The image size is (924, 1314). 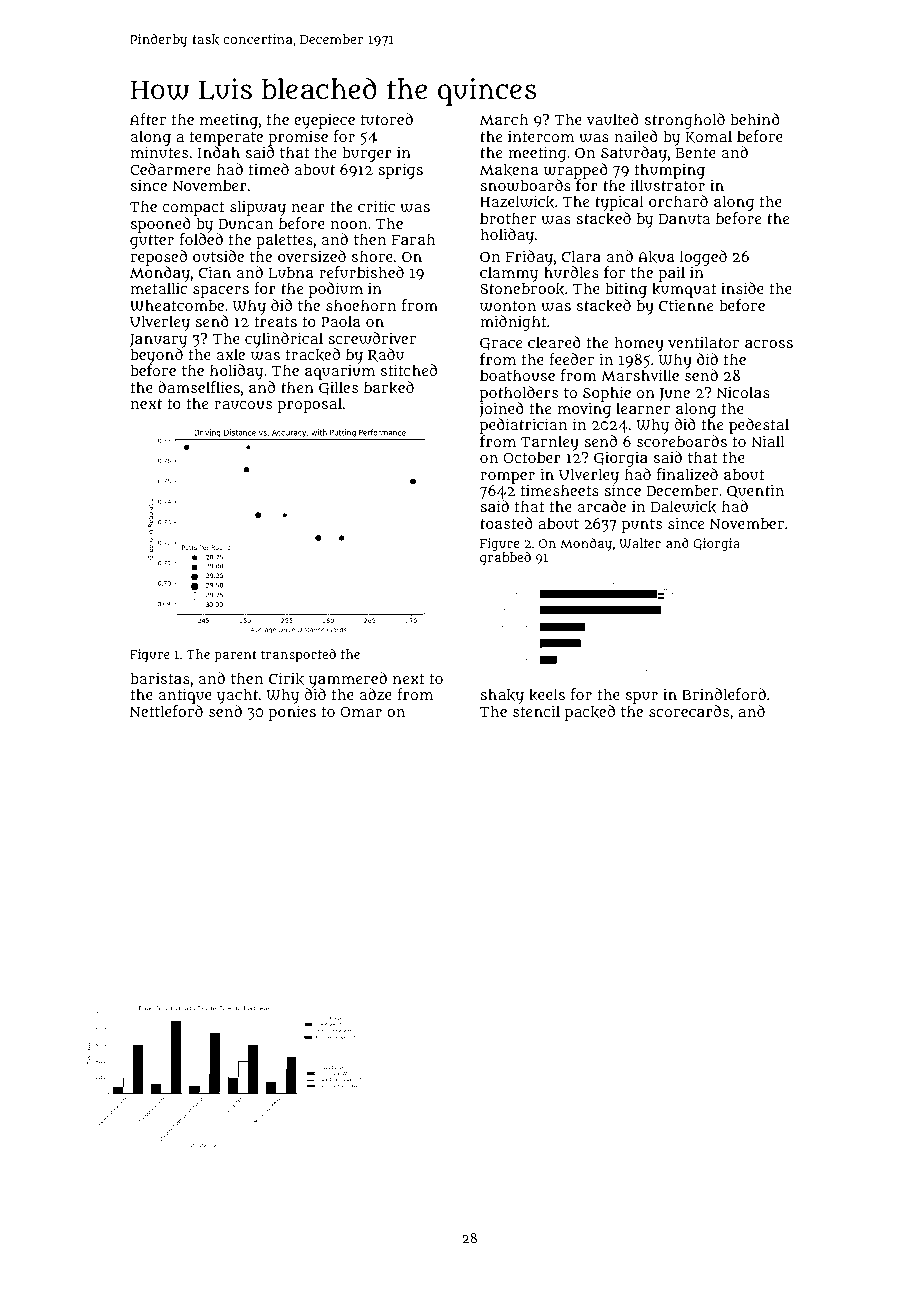 I want to click on After, so click(x=148, y=119).
